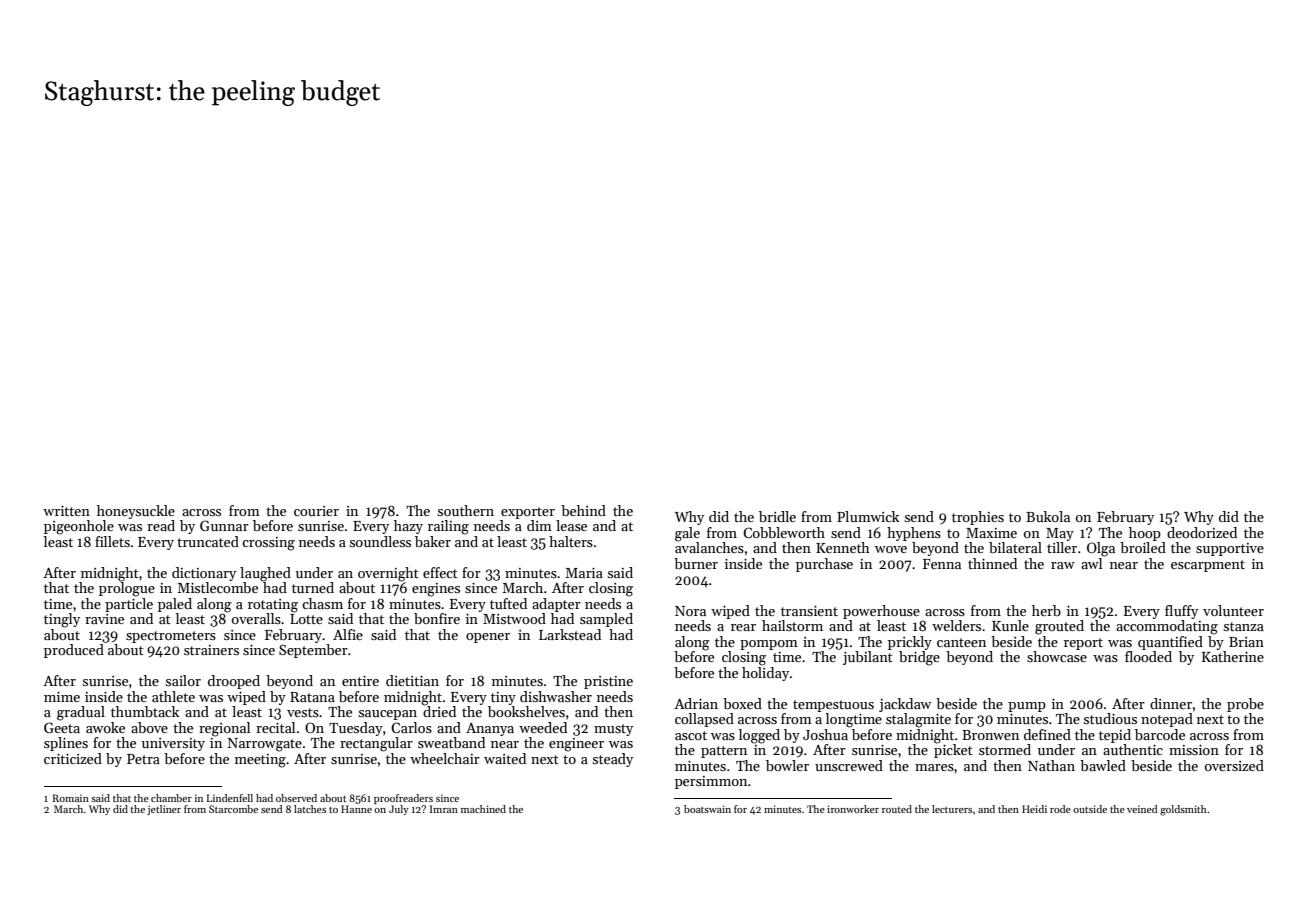 The image size is (1308, 924). Describe the element at coordinates (173, 696) in the image. I see `athlete` at that location.
